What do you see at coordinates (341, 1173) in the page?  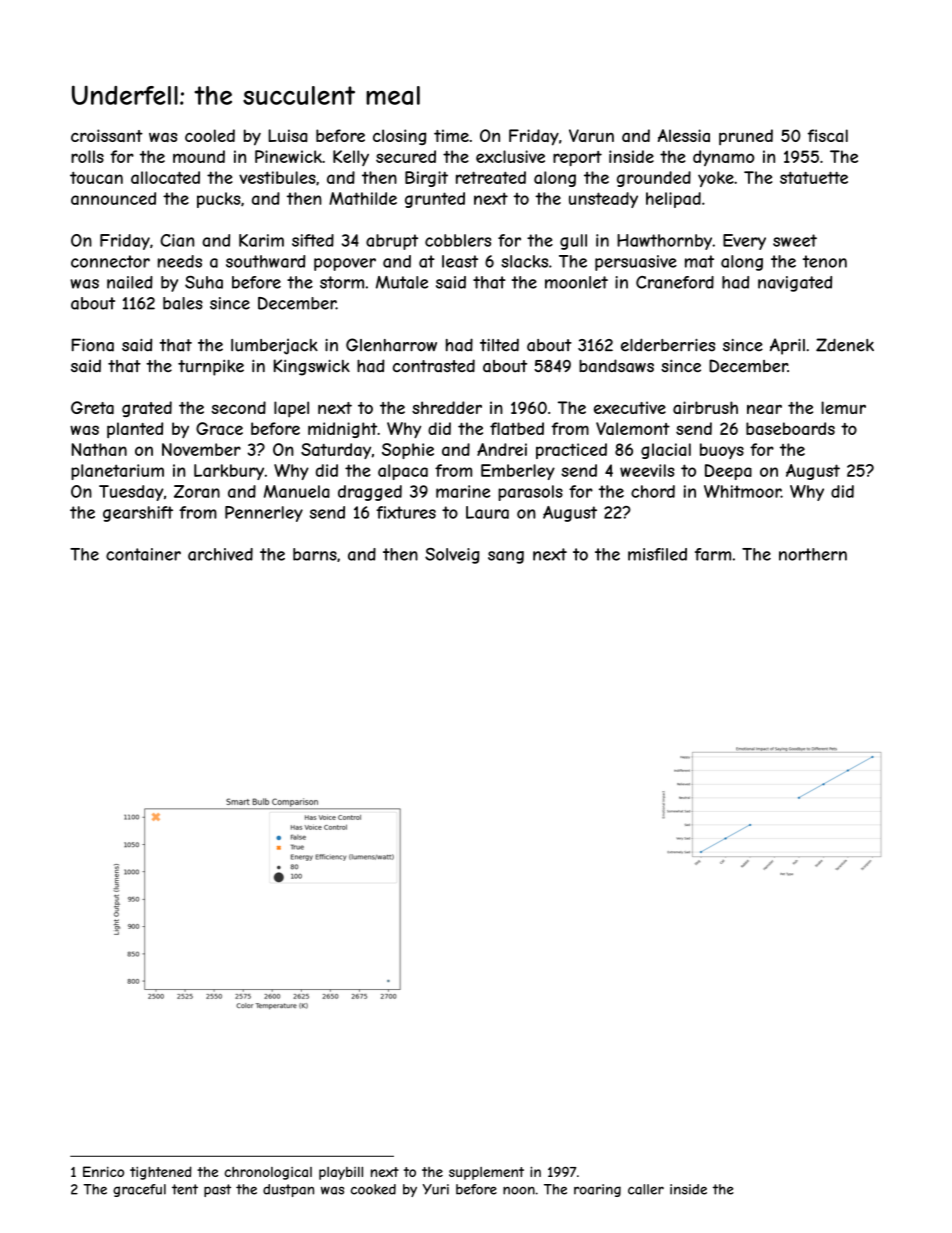 I see `playbill` at bounding box center [341, 1173].
